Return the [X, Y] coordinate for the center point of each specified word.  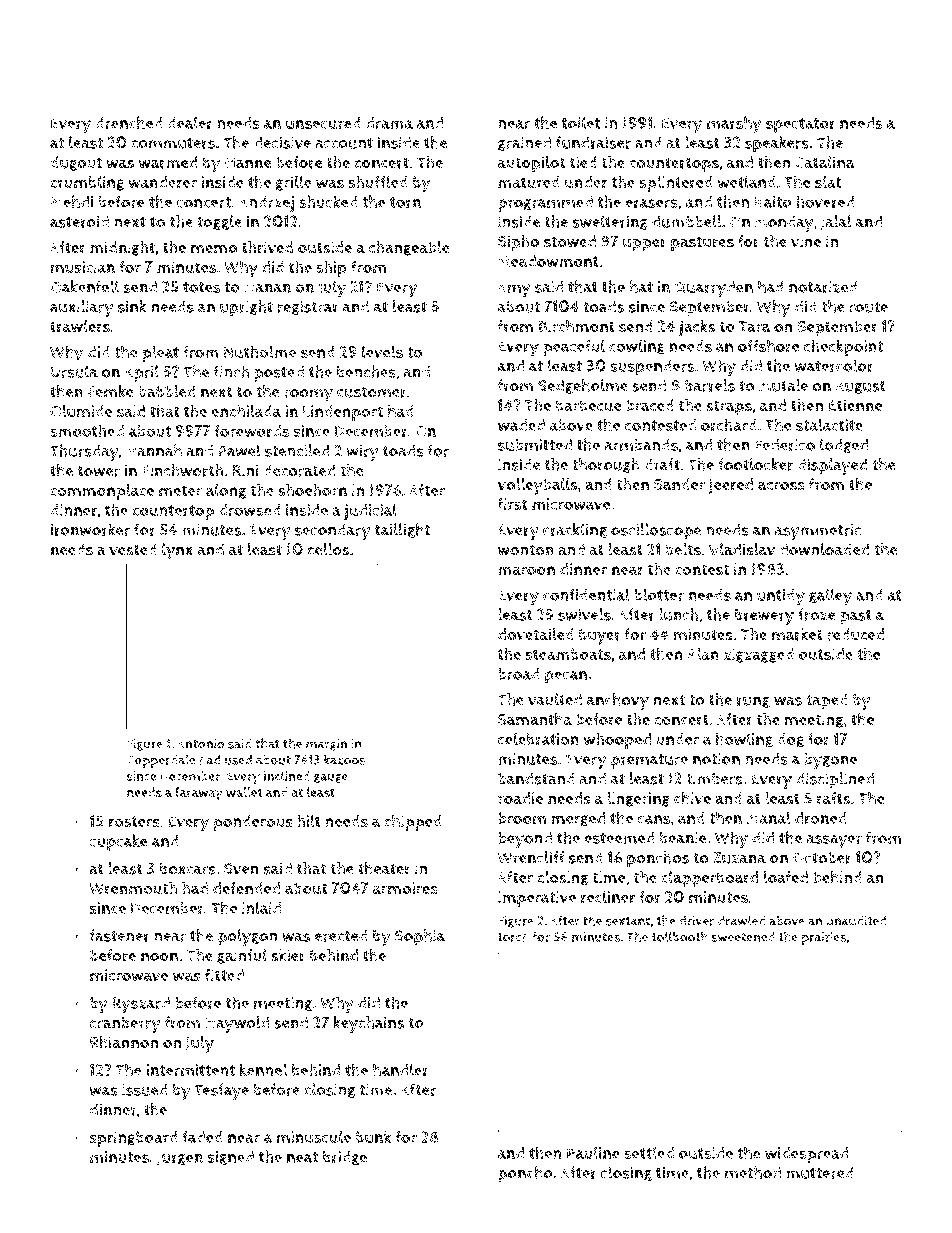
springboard [133, 1139]
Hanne [248, 163]
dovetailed [536, 634]
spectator [801, 125]
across [781, 486]
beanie [683, 837]
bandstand [536, 778]
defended [247, 888]
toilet [581, 122]
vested [133, 549]
